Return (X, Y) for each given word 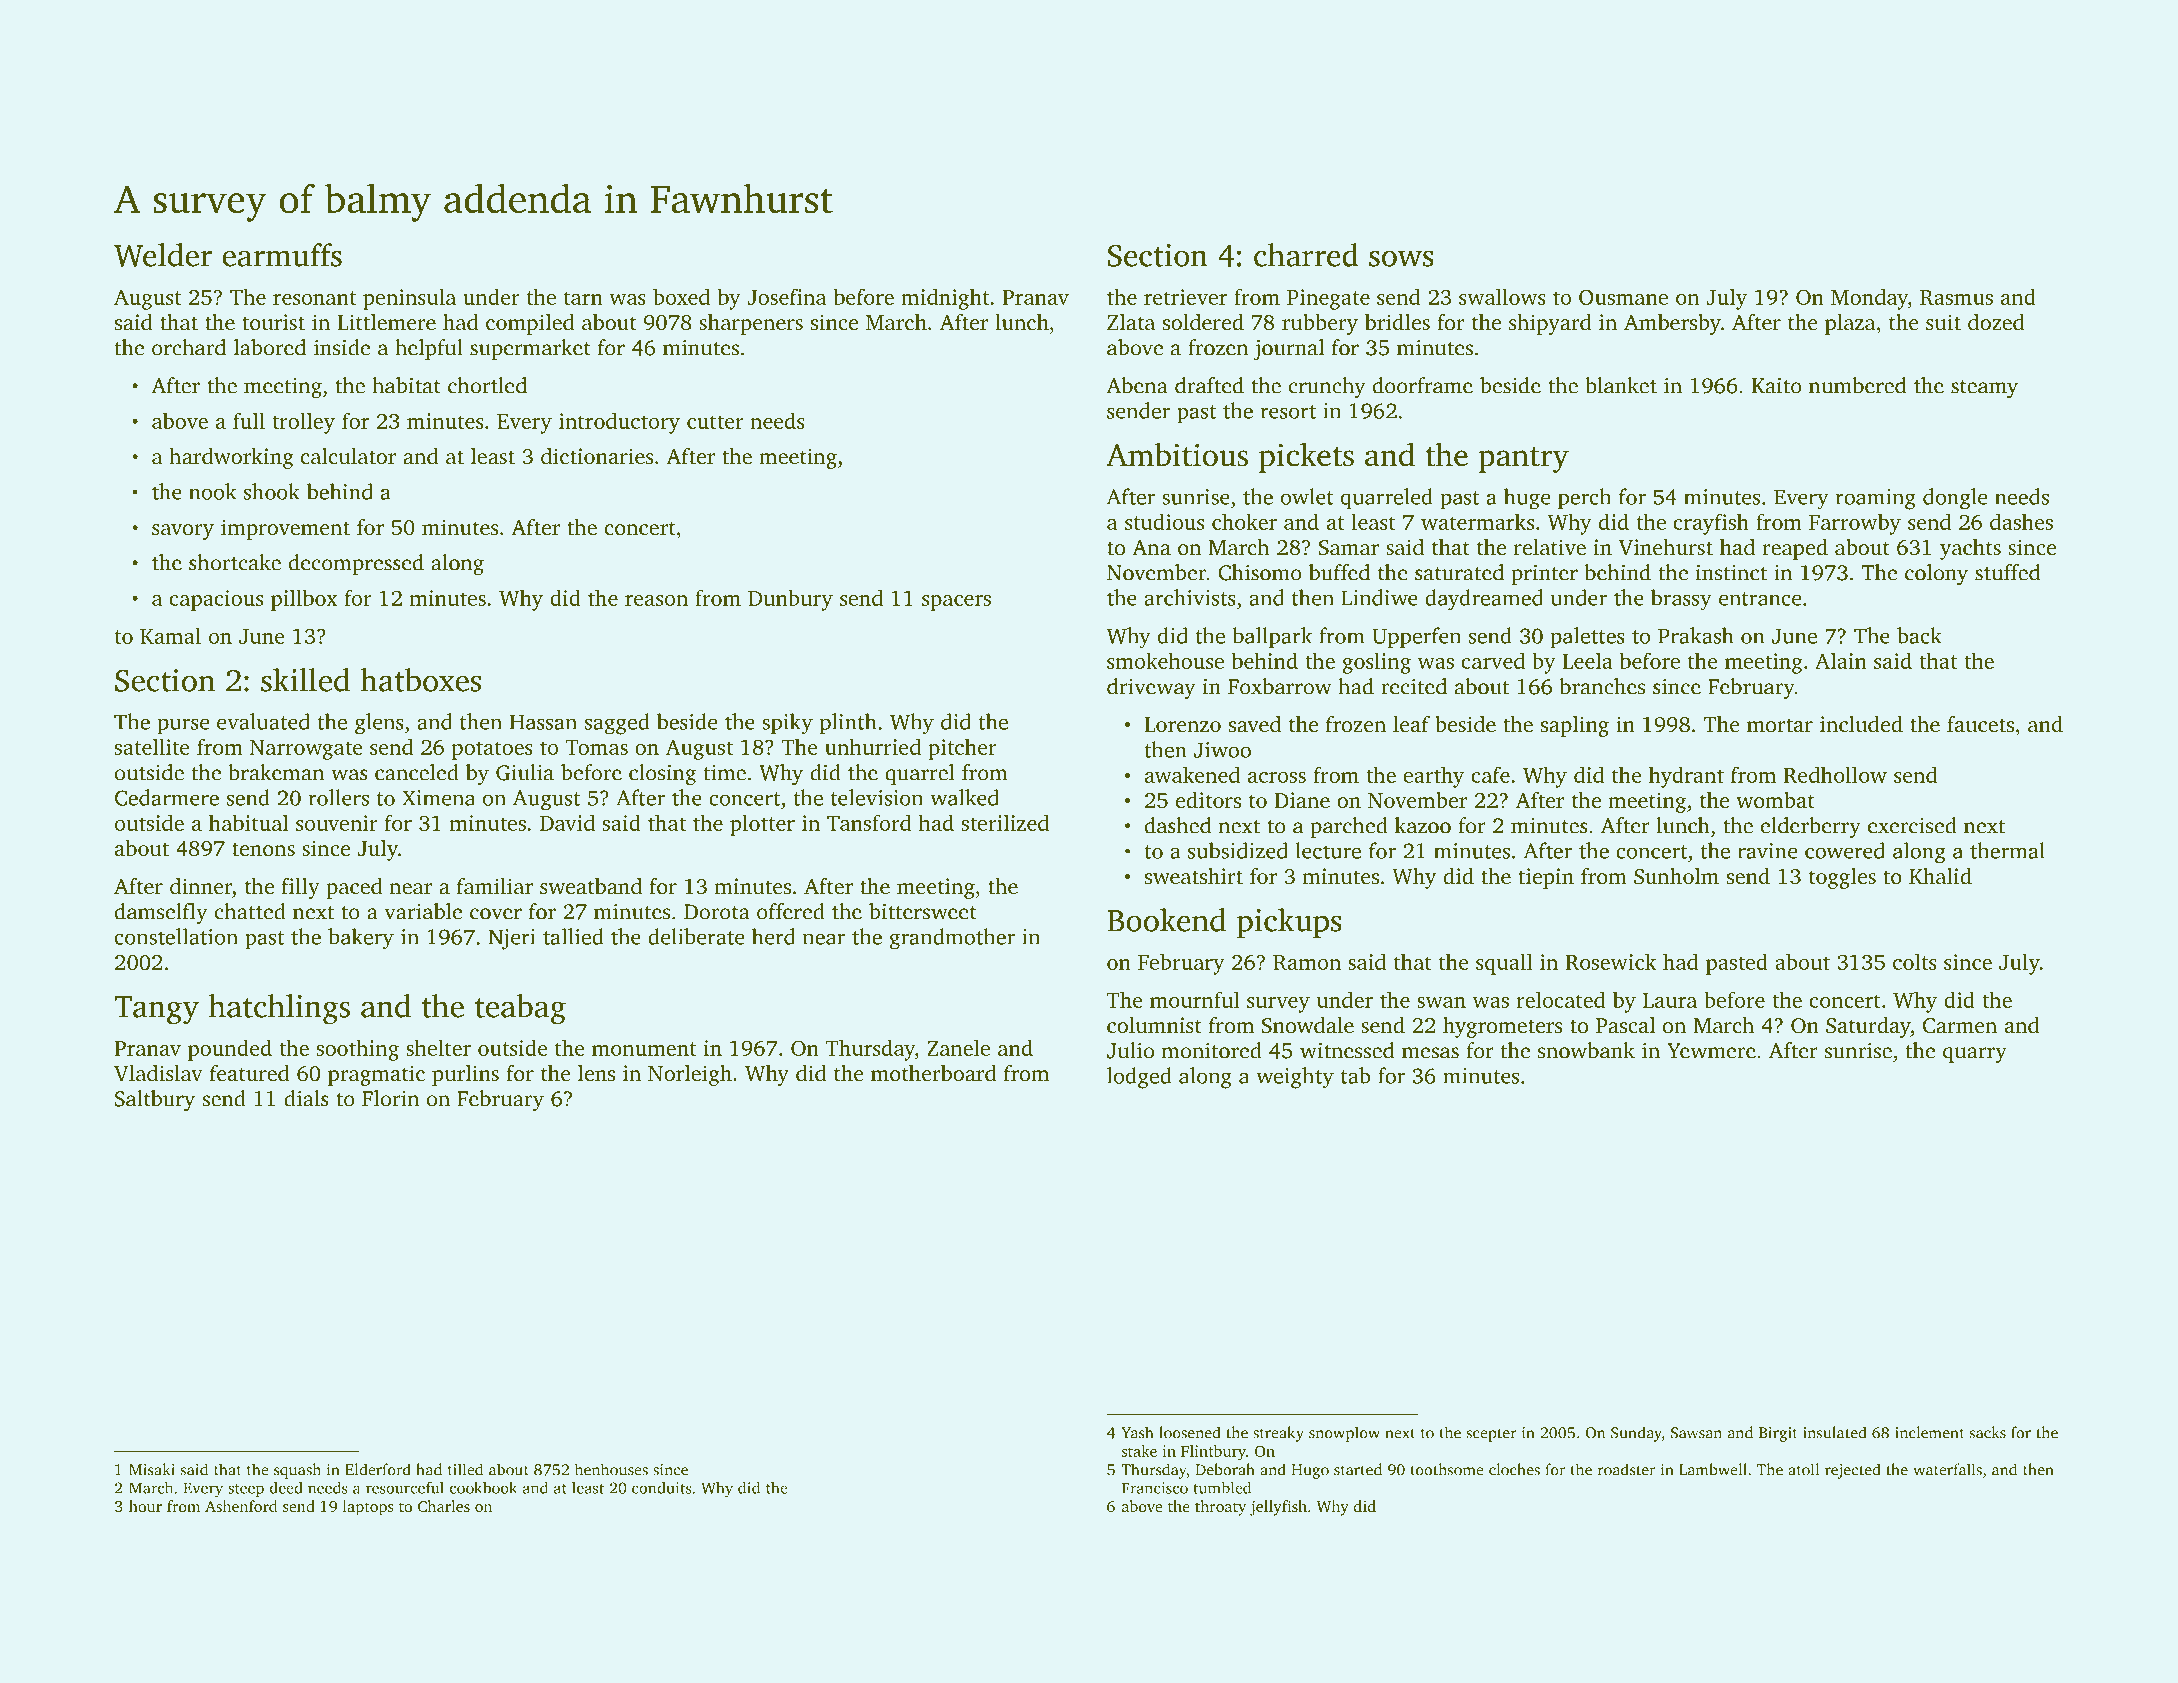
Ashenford (241, 1506)
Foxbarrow (1280, 686)
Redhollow (1835, 774)
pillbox (304, 600)
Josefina (787, 296)
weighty (1295, 1078)
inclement (1930, 1432)
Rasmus (1956, 297)
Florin (390, 1098)
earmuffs (282, 255)
